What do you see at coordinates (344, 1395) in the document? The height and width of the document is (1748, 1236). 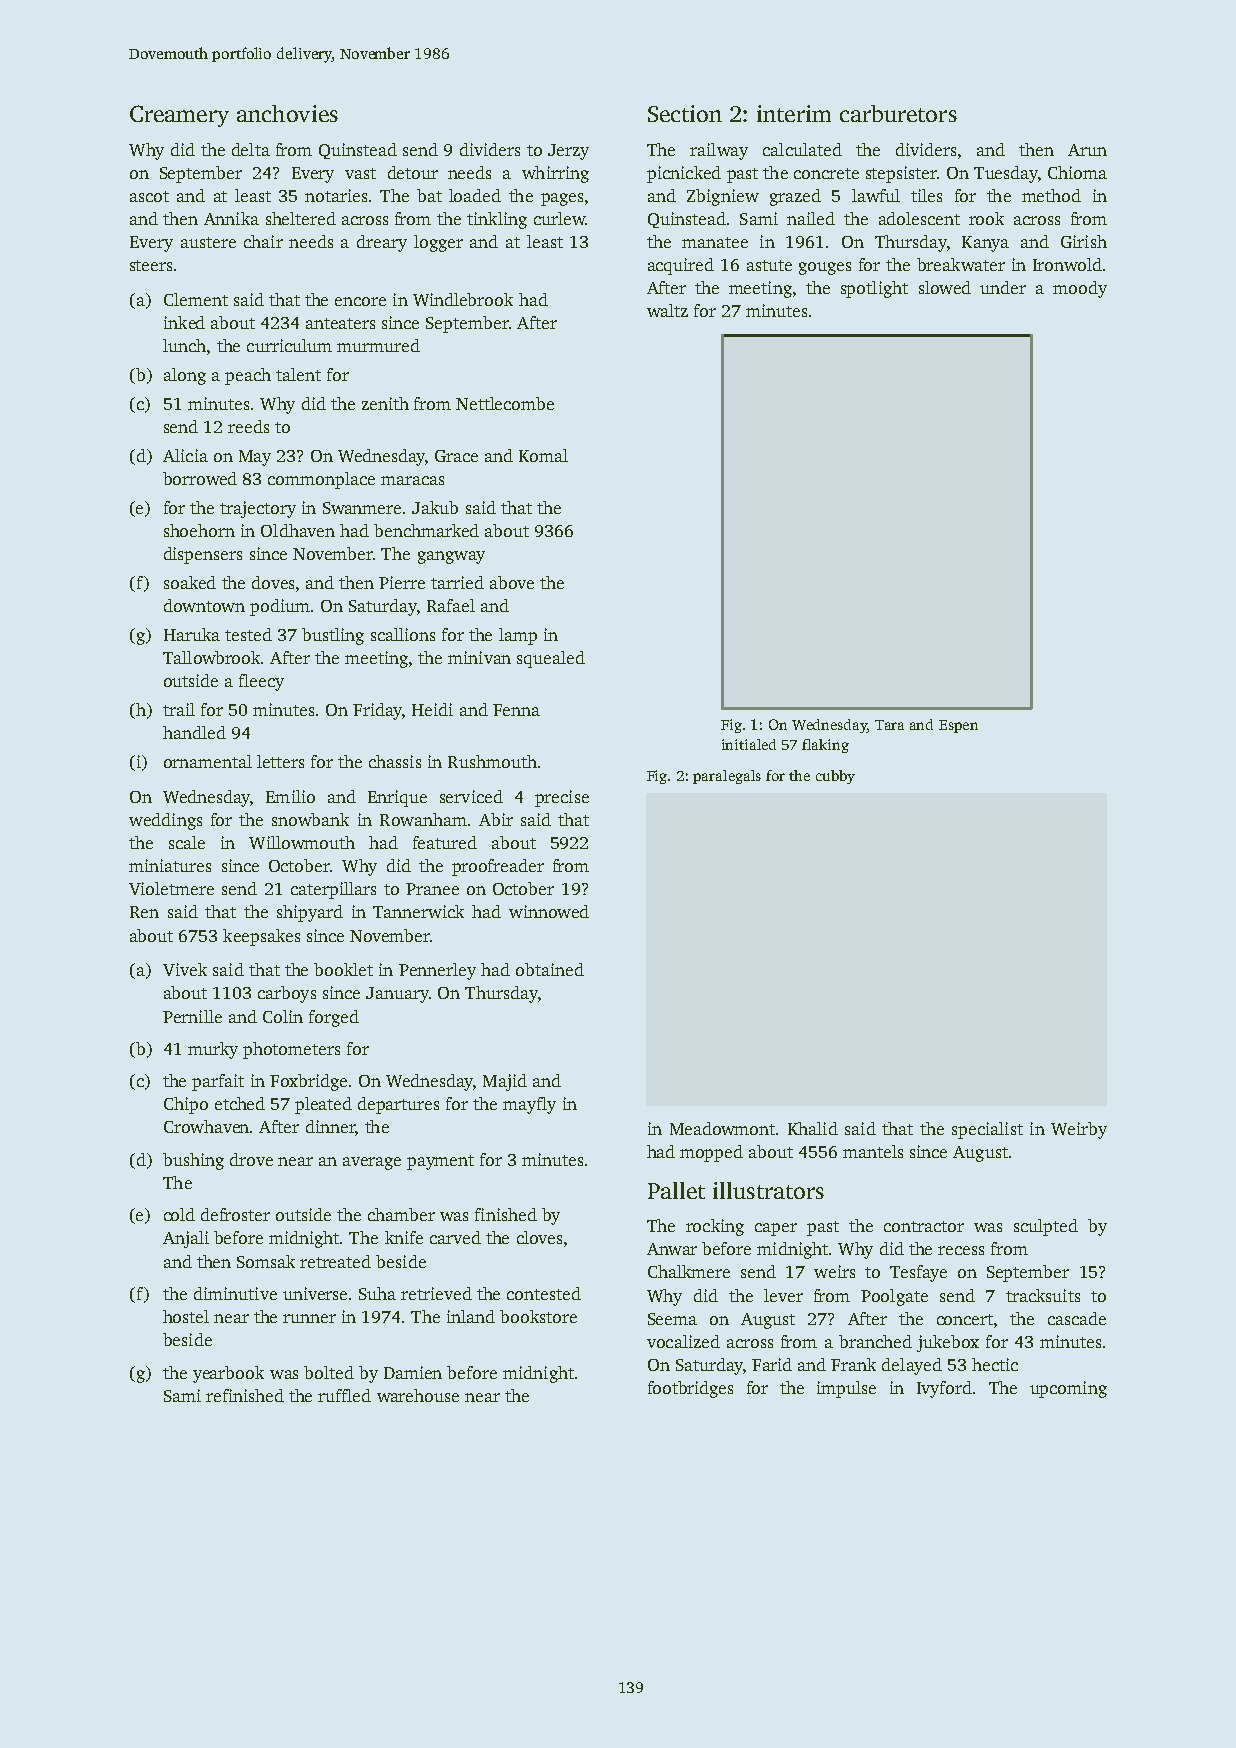 I see `ruffled` at bounding box center [344, 1395].
